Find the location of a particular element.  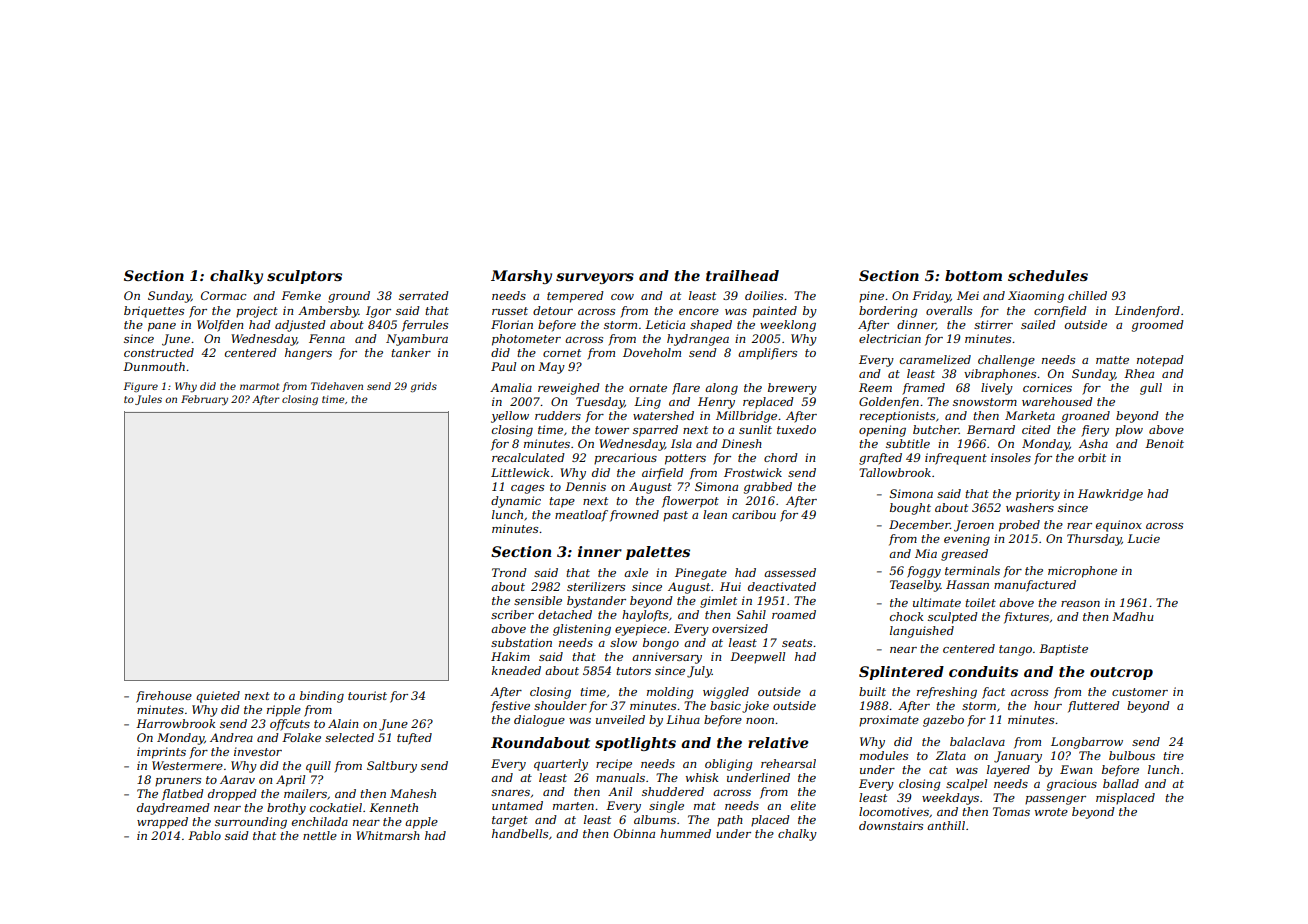

binding is located at coordinates (322, 697).
